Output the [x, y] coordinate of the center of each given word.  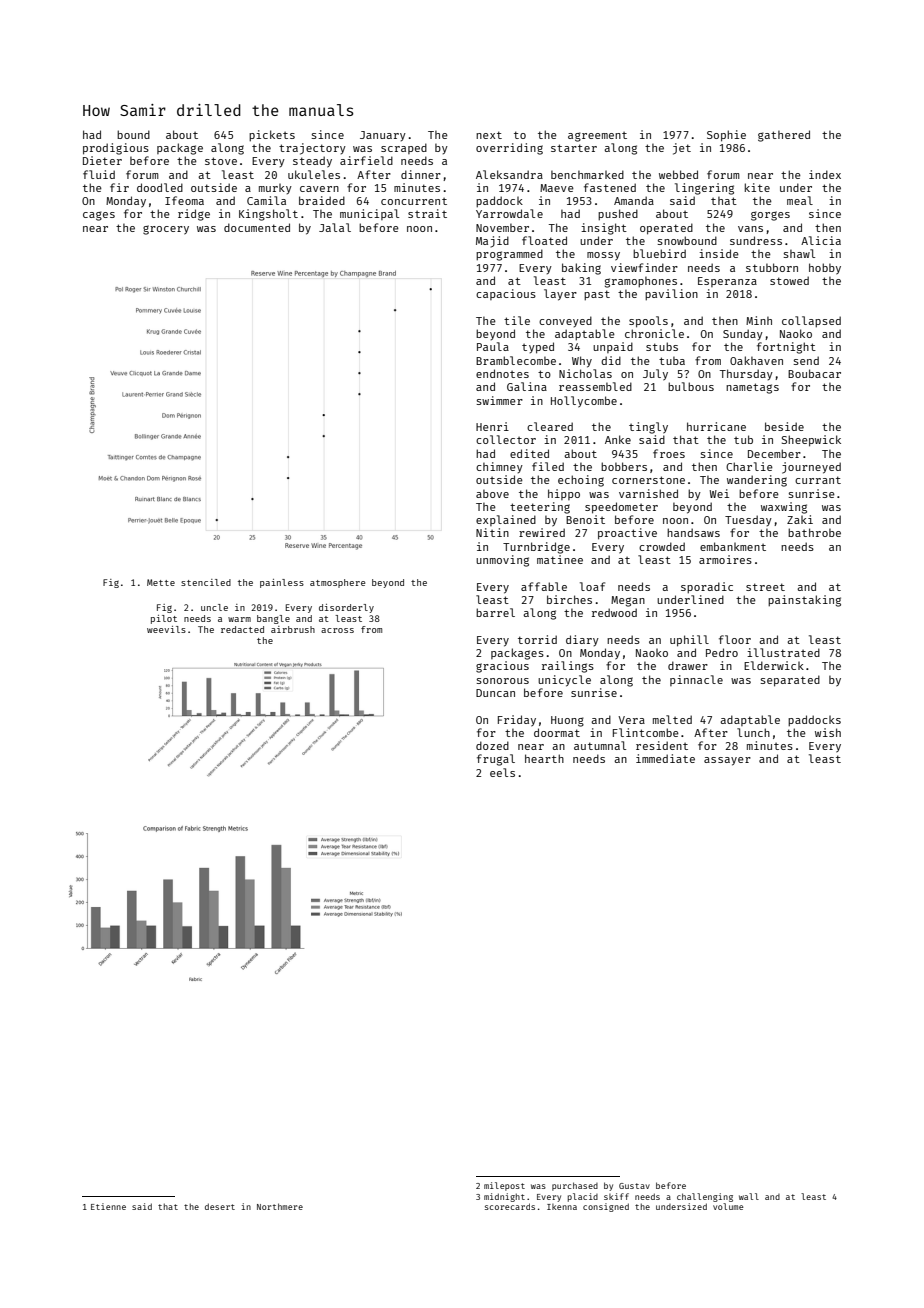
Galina [527, 386]
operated [666, 229]
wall [749, 1196]
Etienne [108, 1206]
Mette [161, 582]
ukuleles [314, 174]
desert [220, 1206]
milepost [504, 1186]
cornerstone [648, 480]
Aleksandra [509, 174]
